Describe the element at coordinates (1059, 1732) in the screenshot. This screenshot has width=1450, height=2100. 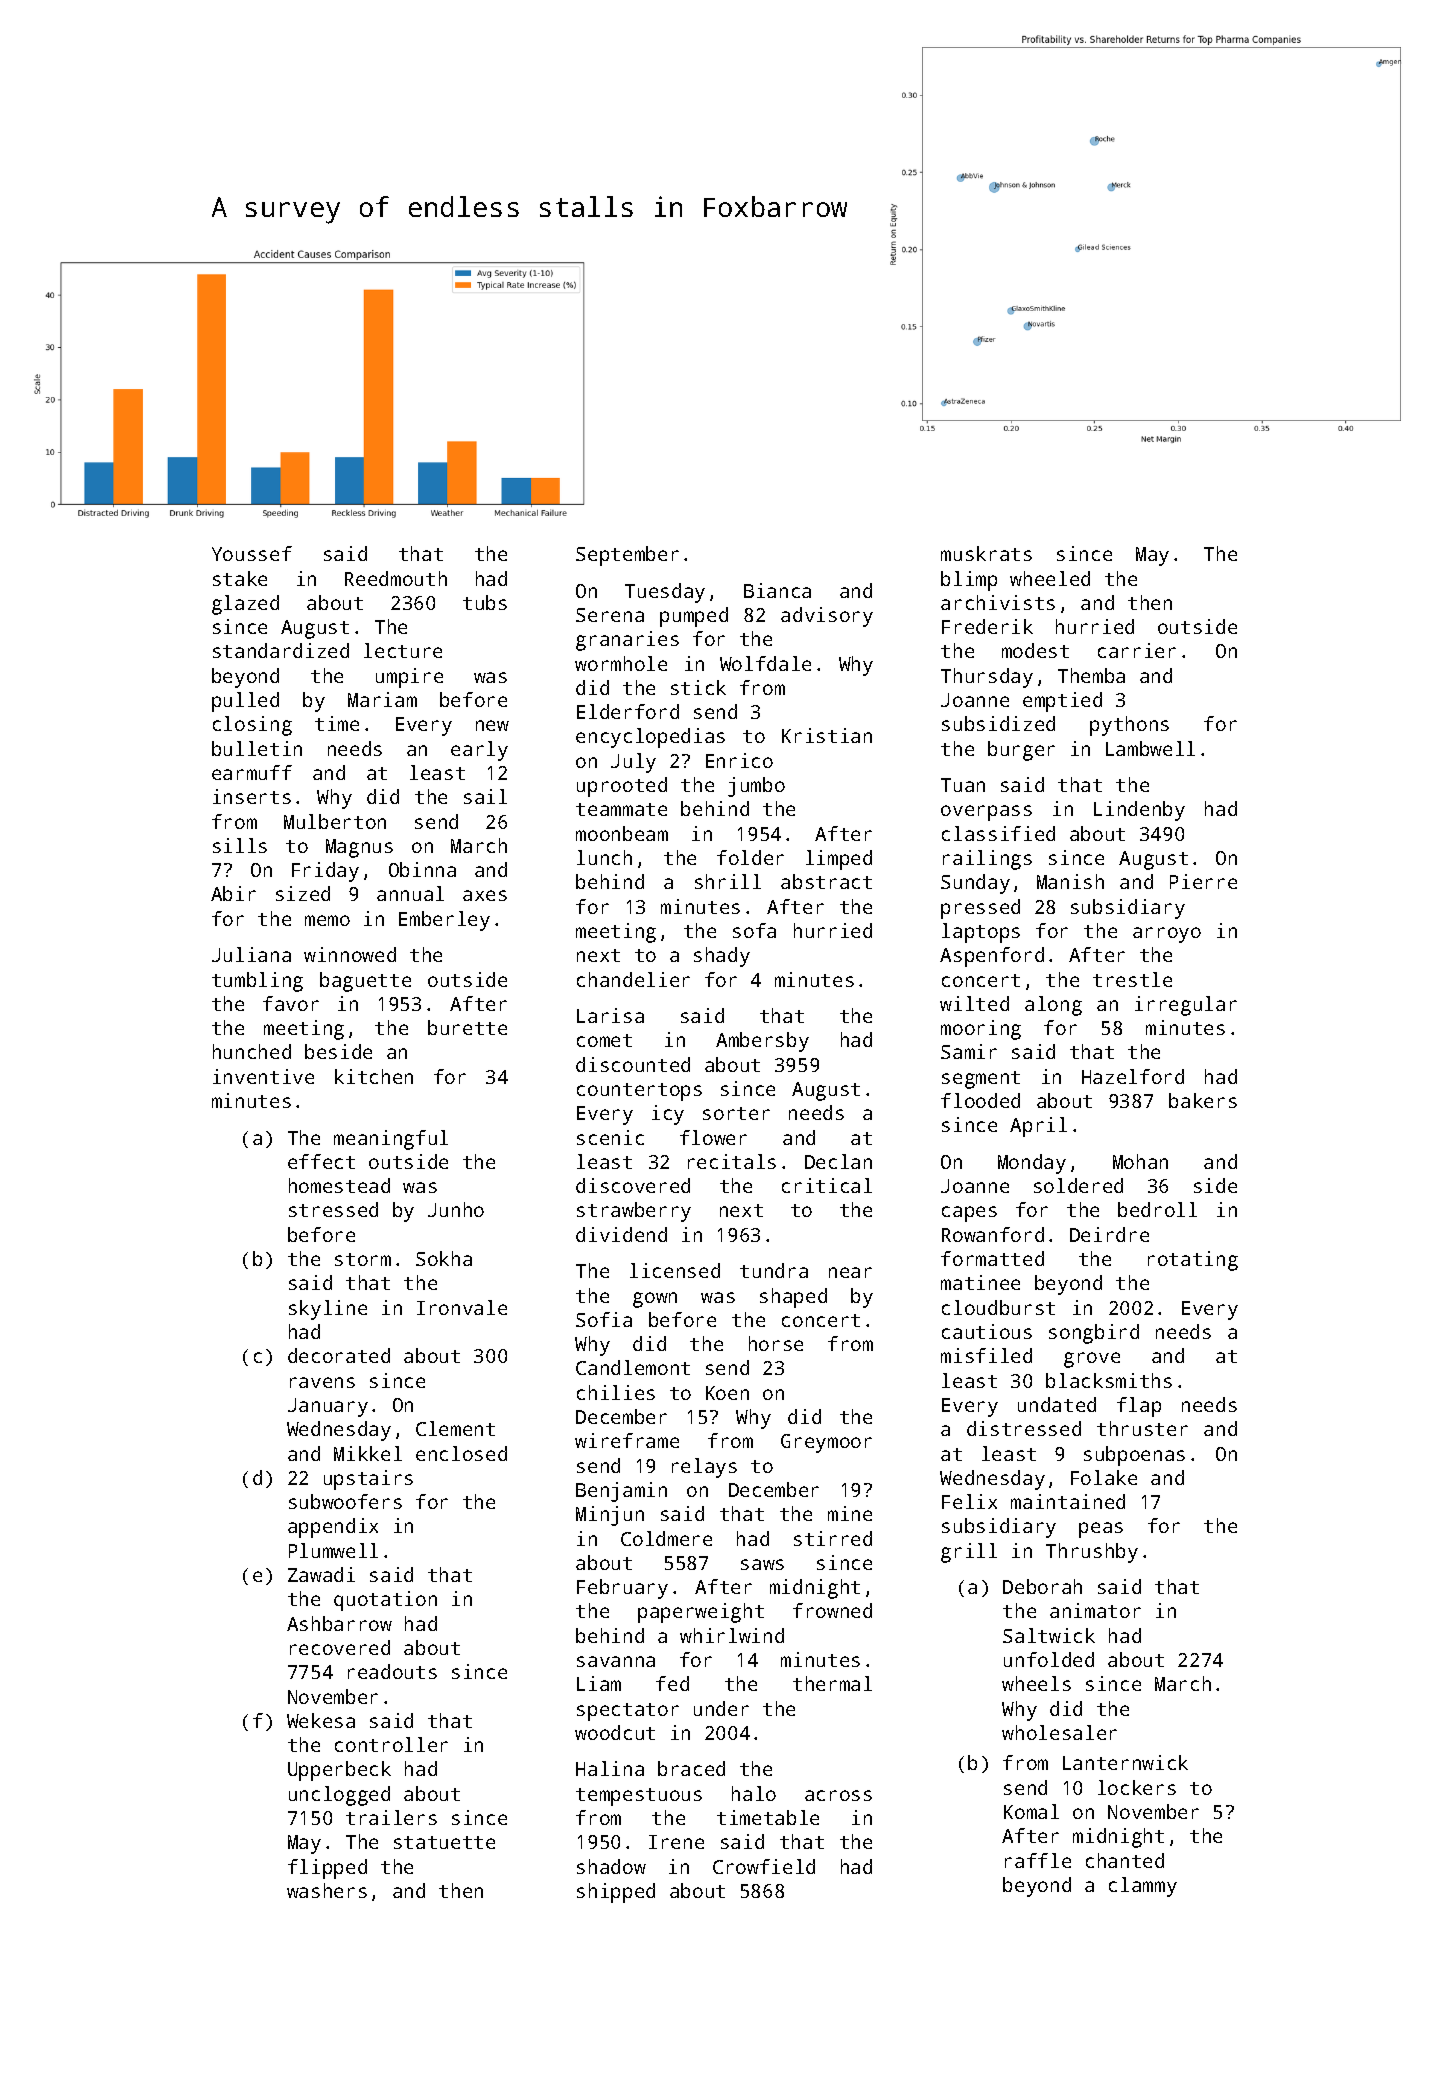
I see `wholesaler` at that location.
